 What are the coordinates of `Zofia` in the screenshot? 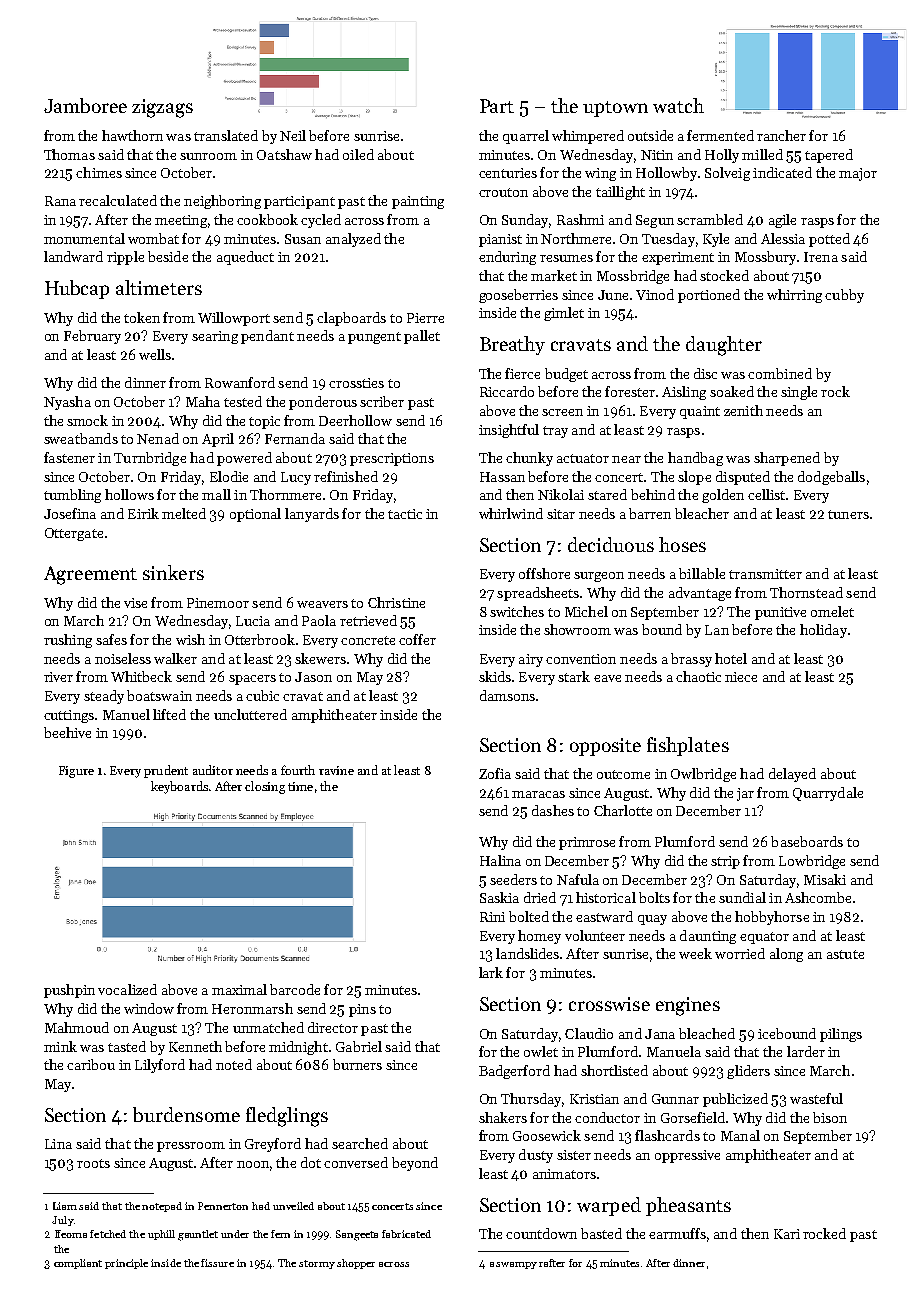 It's located at (495, 773).
